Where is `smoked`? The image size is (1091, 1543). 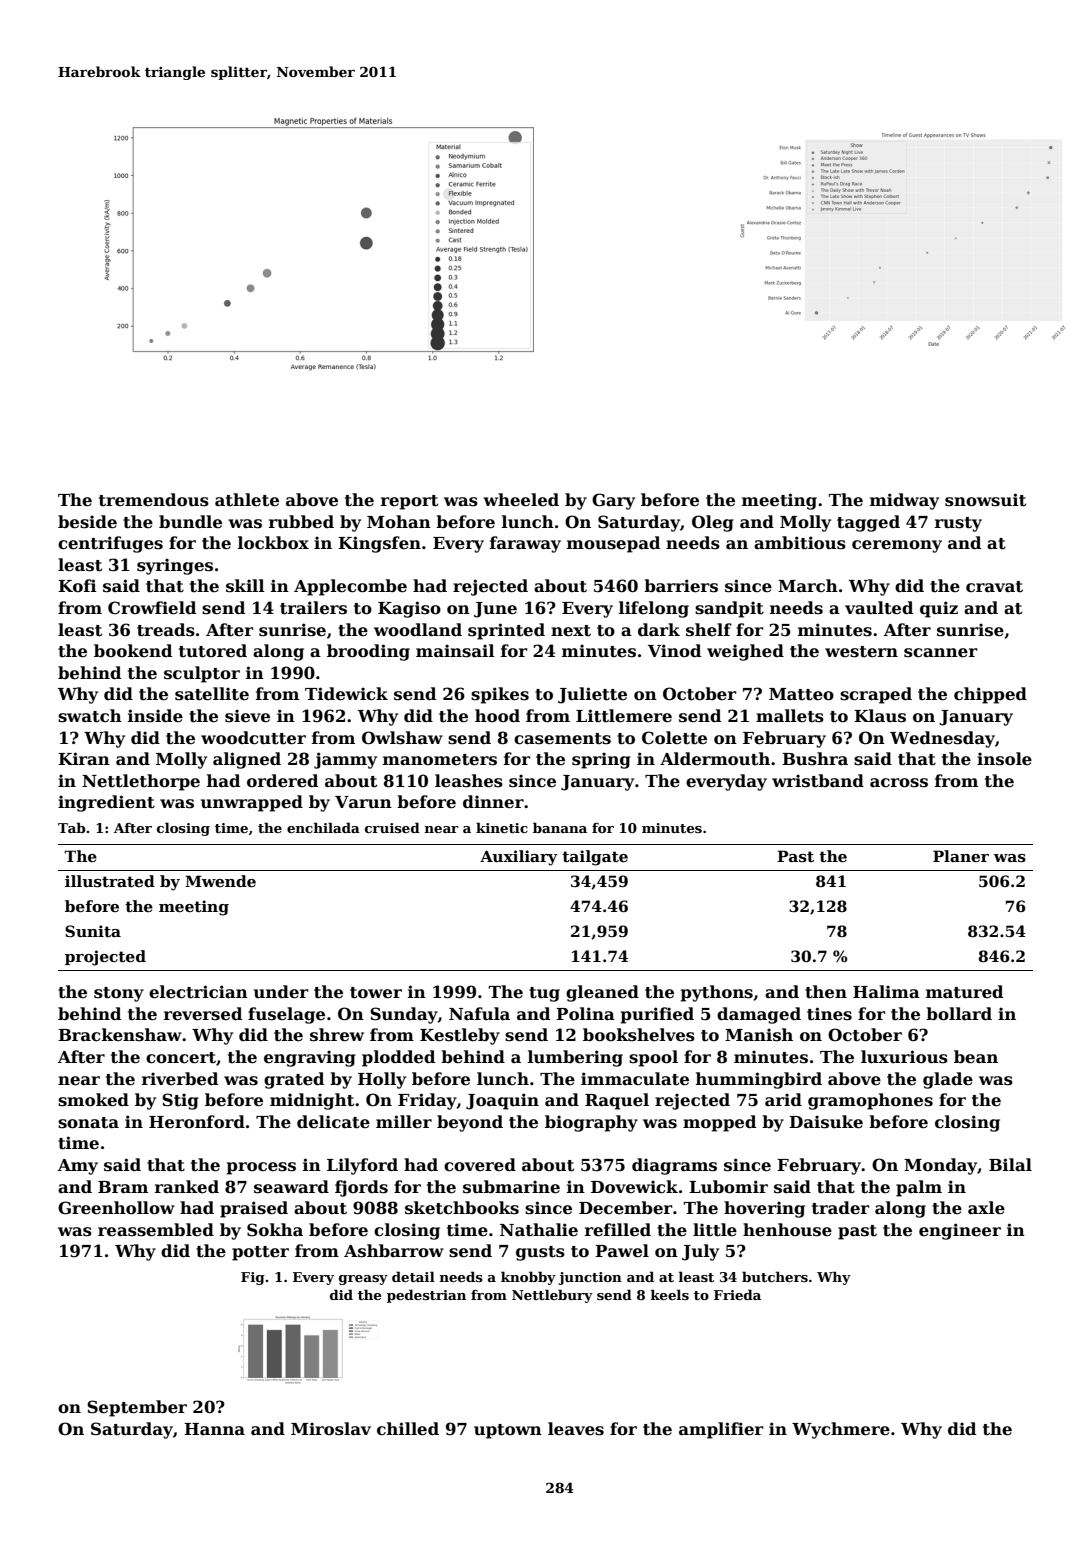 smoked is located at coordinates (93, 1100).
